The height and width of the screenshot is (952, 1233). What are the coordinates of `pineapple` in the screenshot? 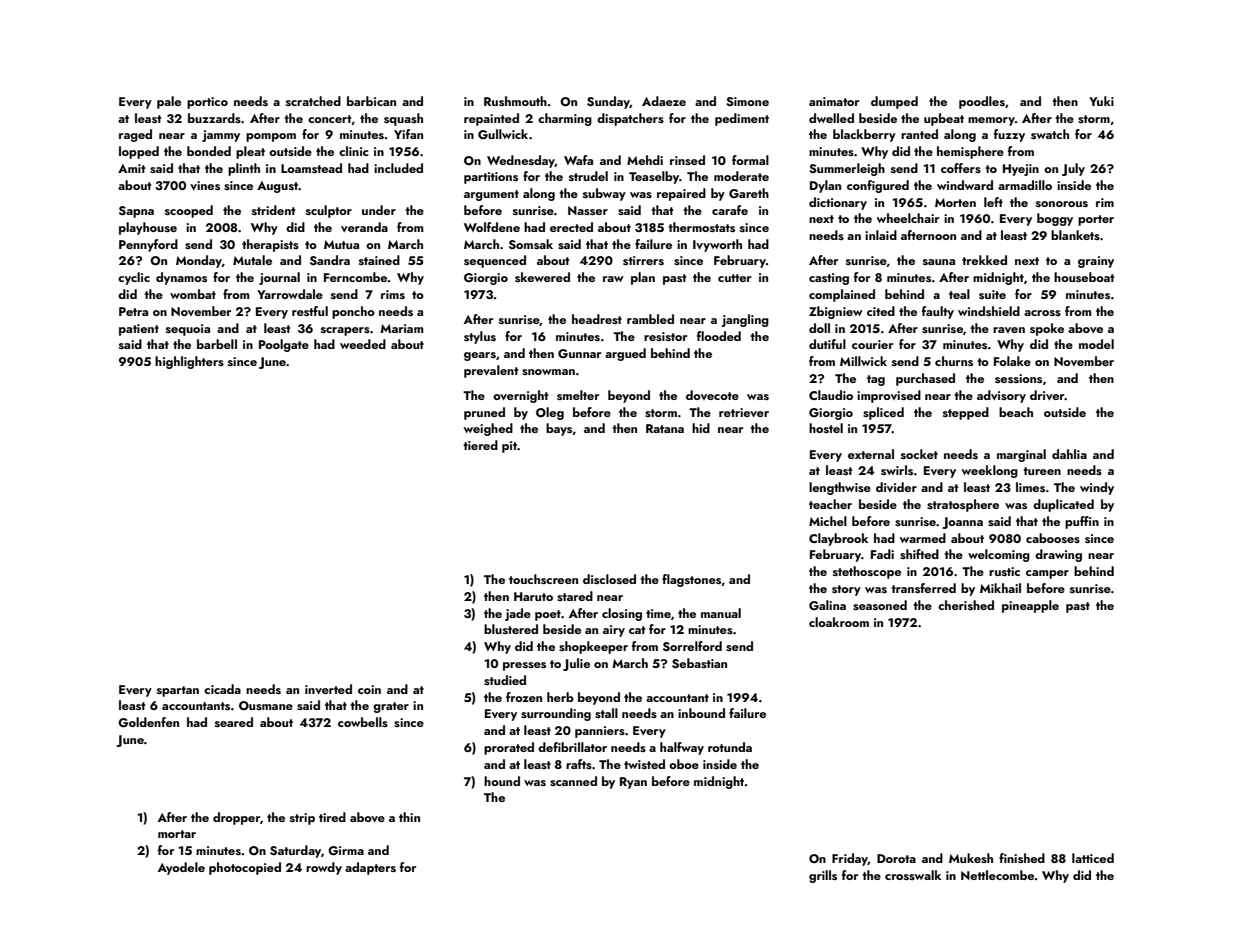 It's located at (1030, 606).
